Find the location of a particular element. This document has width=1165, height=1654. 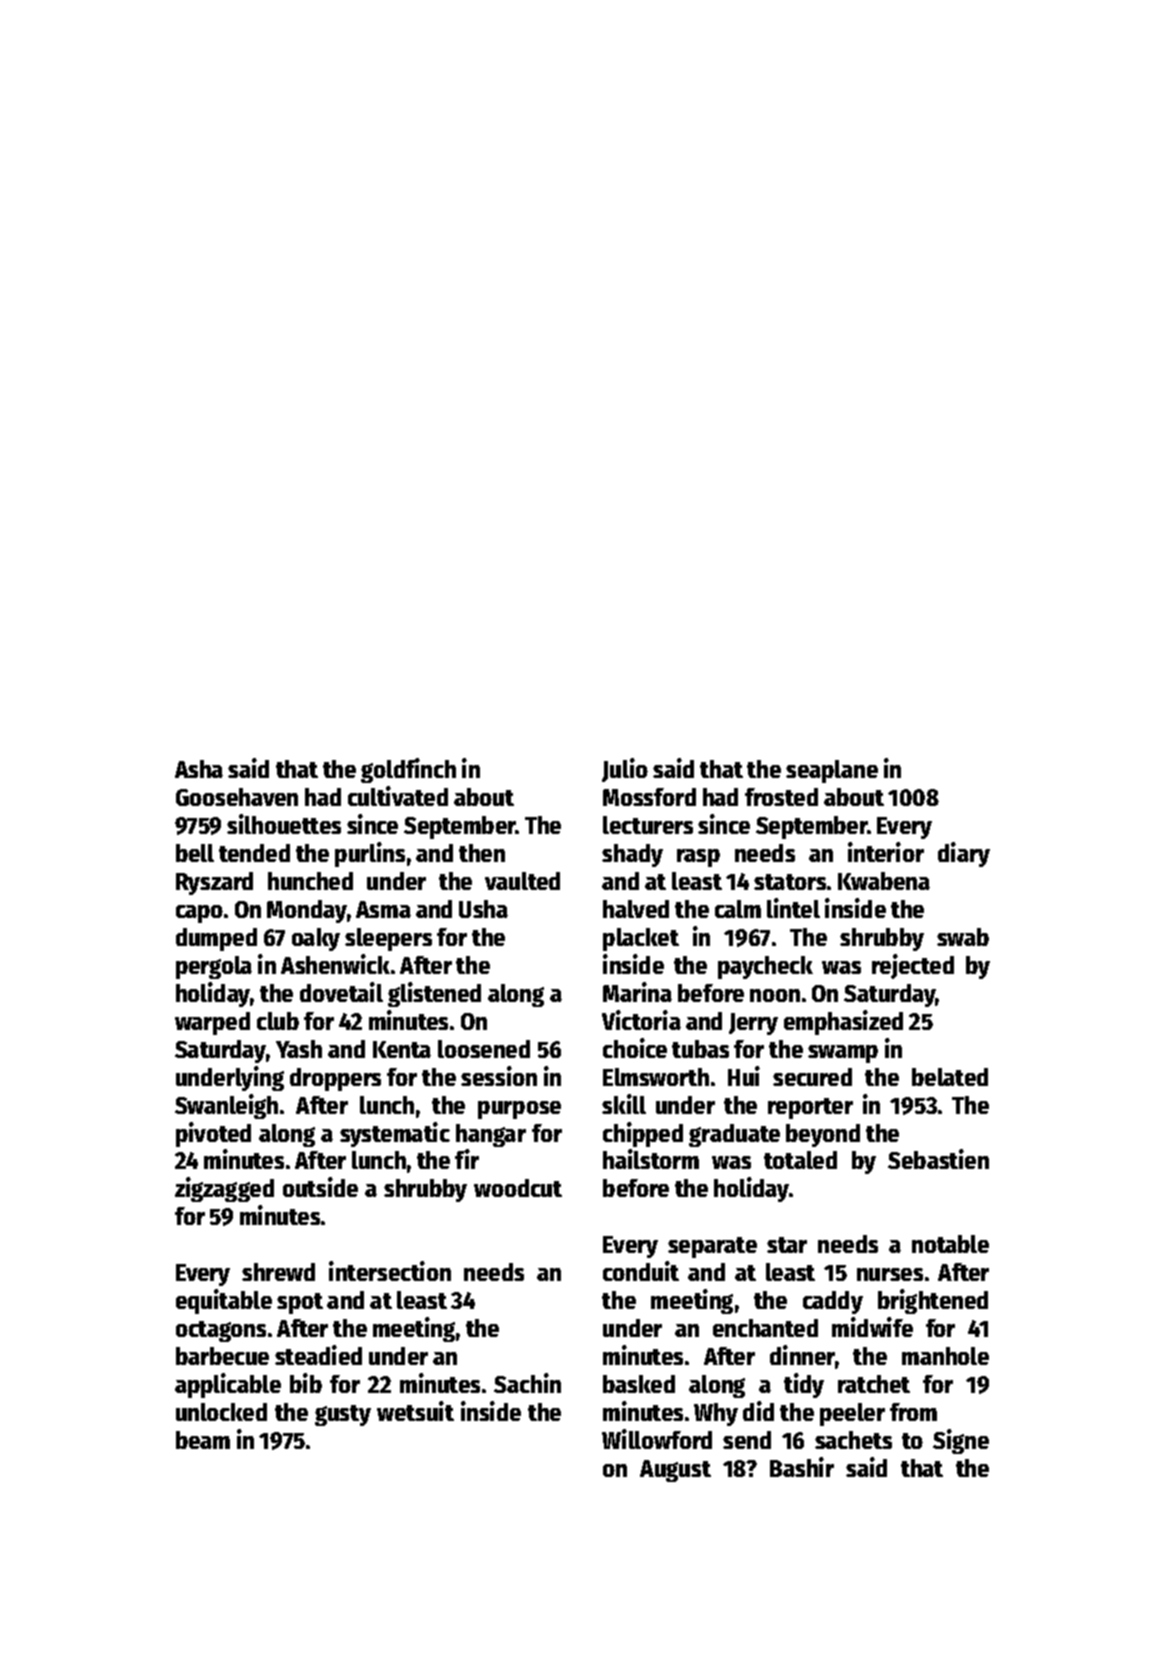

star is located at coordinates (787, 1245).
